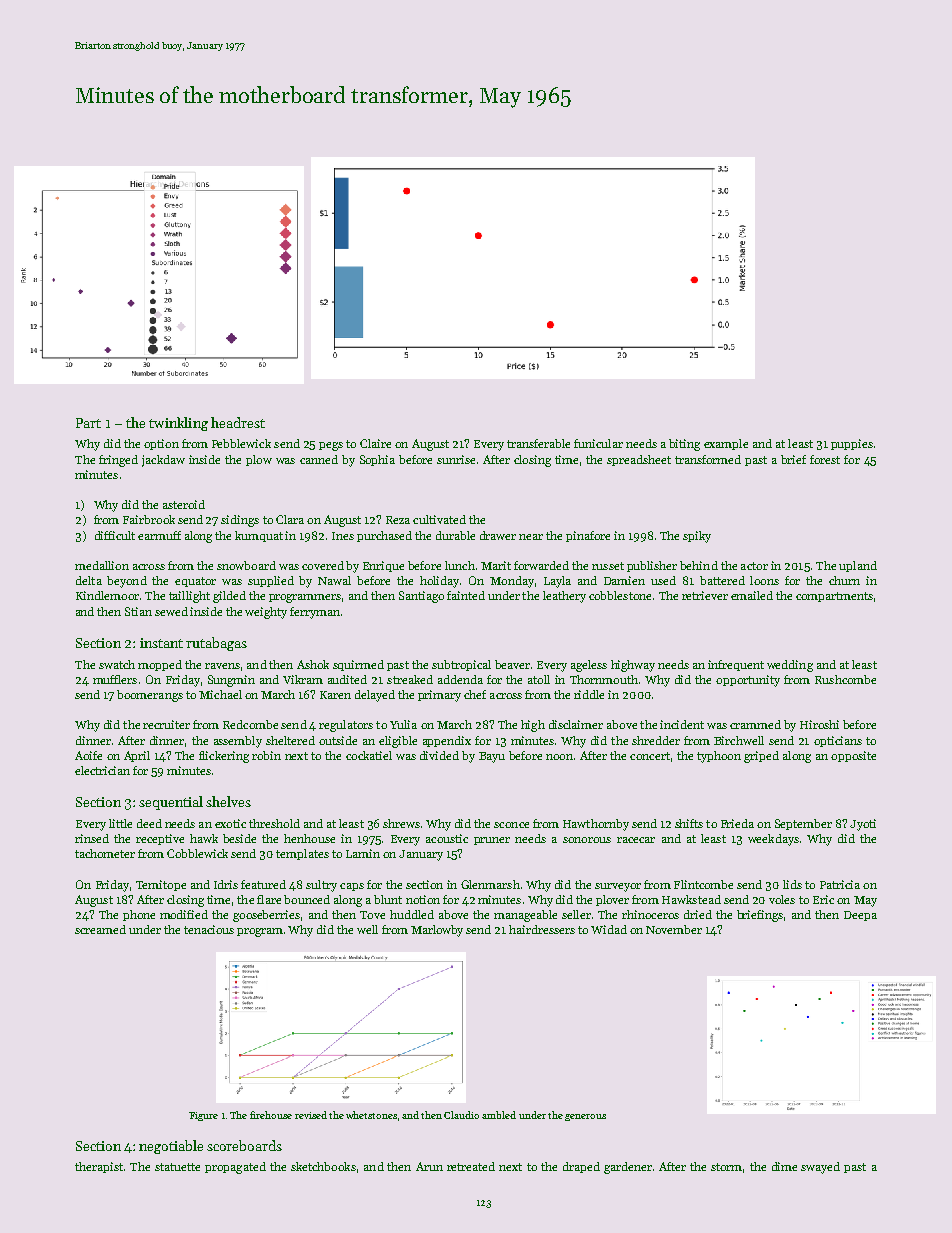 The width and height of the image is (952, 1233). What do you see at coordinates (845, 679) in the image?
I see `Rushcombe` at bounding box center [845, 679].
